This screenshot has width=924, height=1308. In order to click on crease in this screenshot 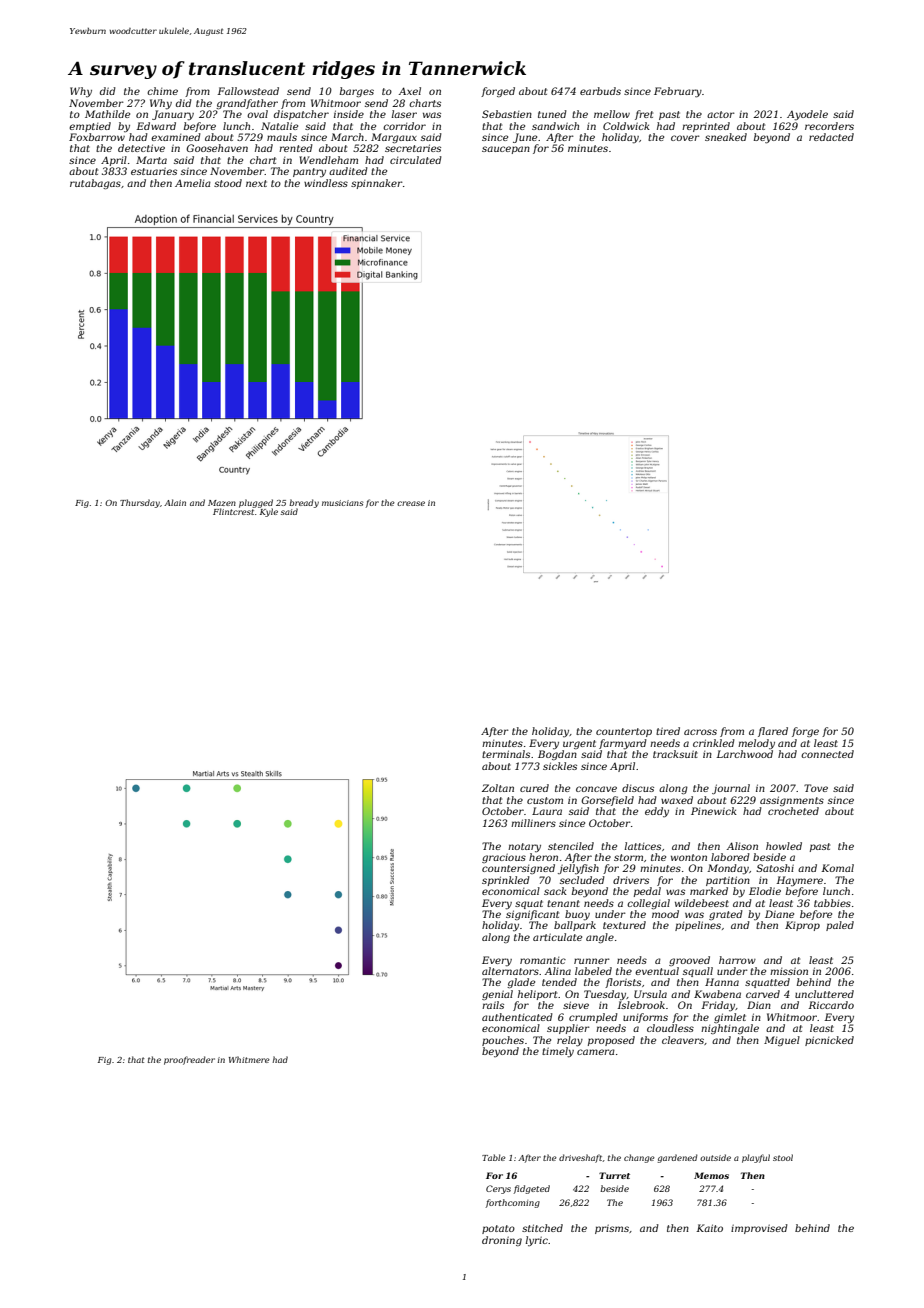, I will do `click(411, 503)`.
